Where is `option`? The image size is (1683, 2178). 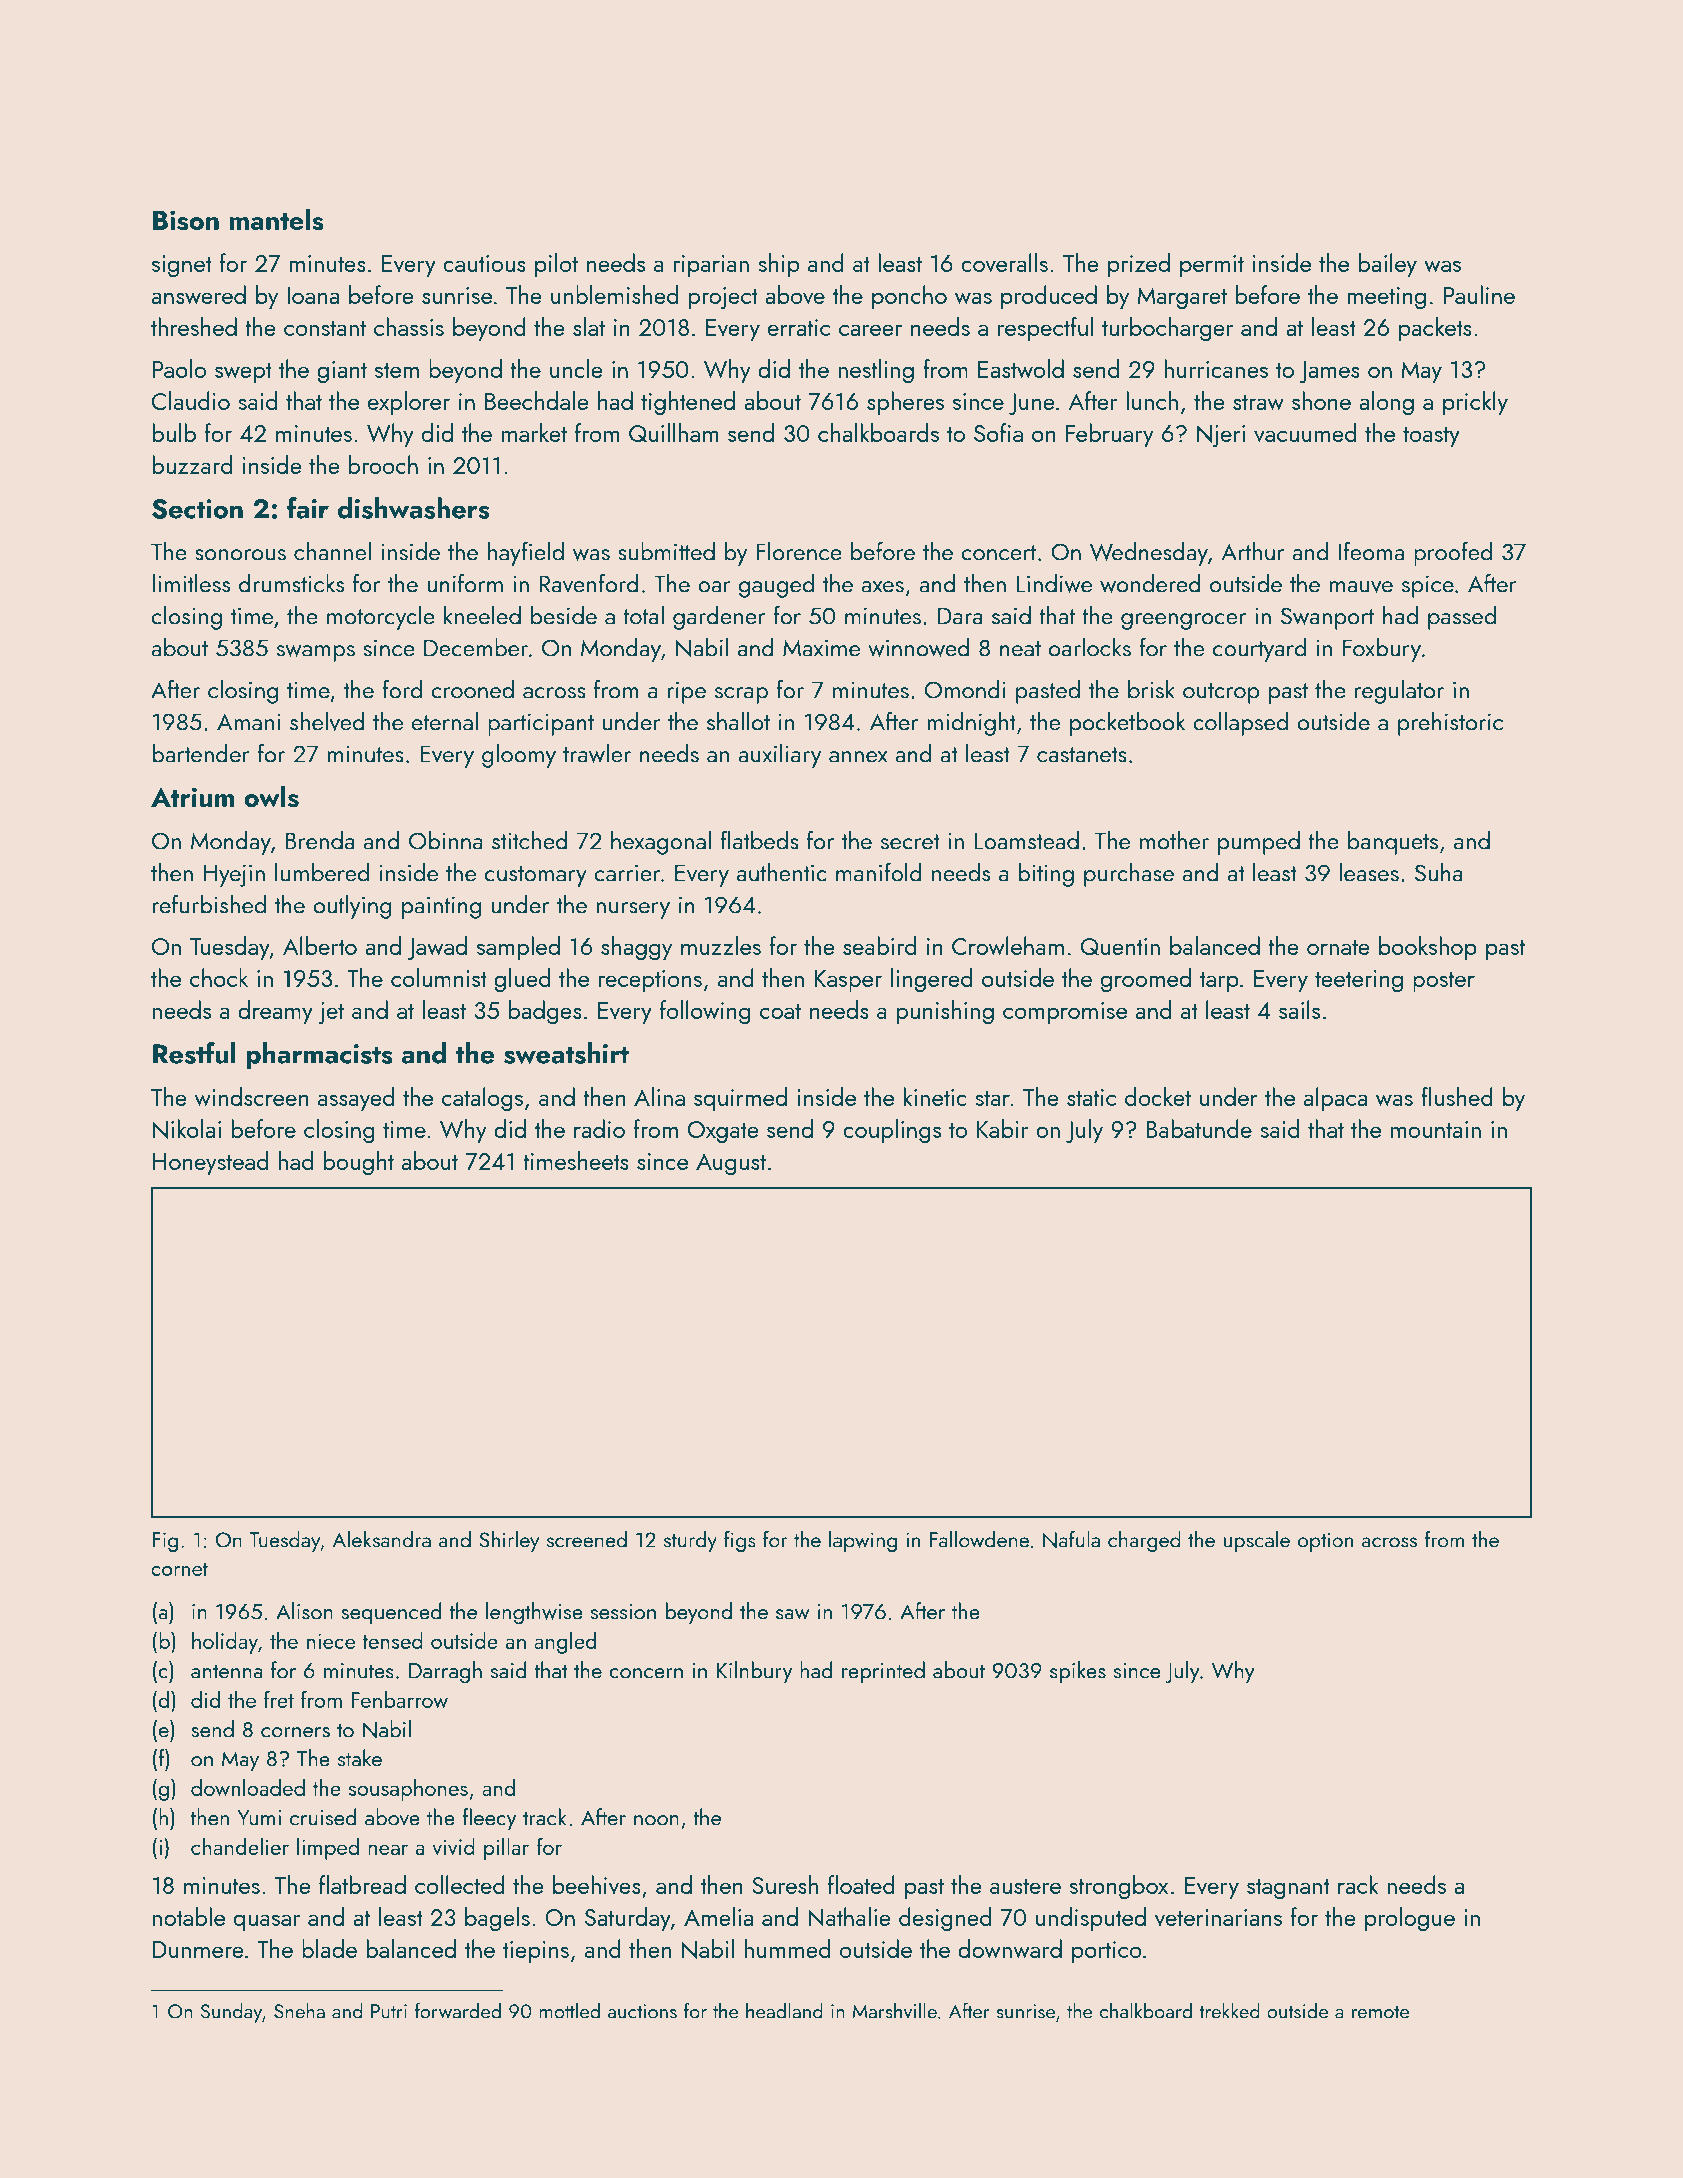
option is located at coordinates (1325, 1542).
